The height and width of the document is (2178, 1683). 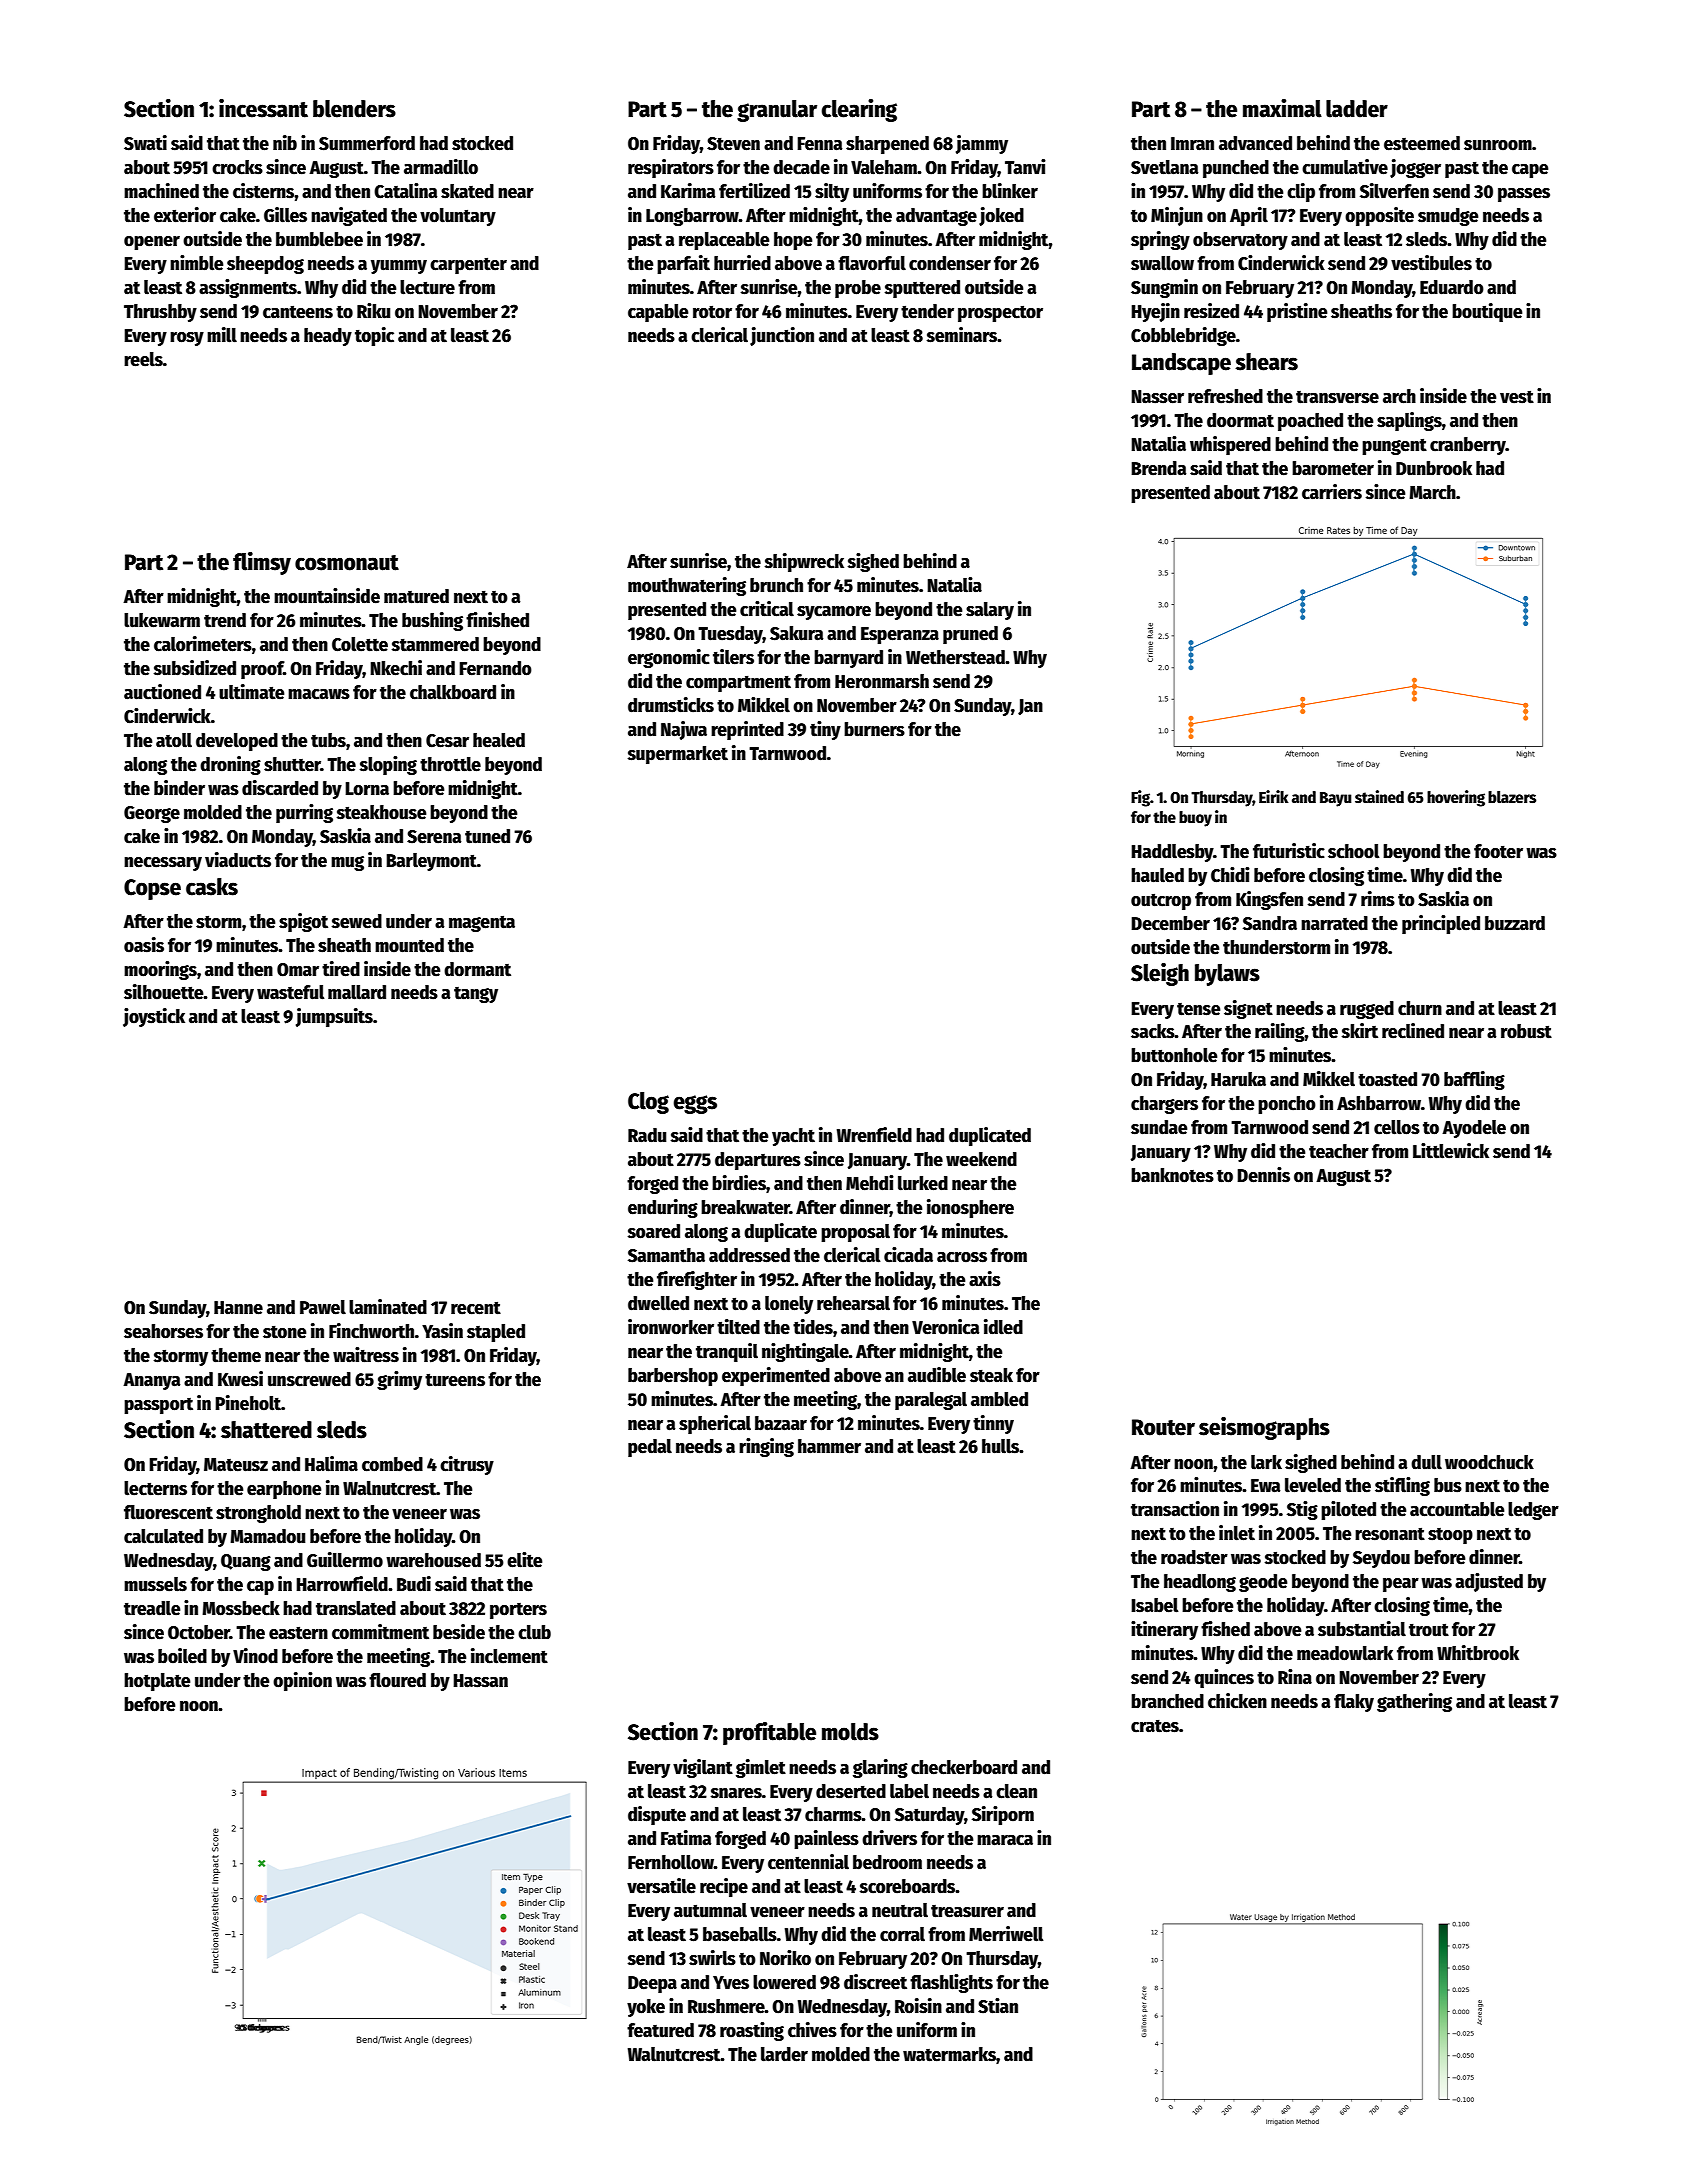 I want to click on resonant, so click(x=1390, y=1534).
